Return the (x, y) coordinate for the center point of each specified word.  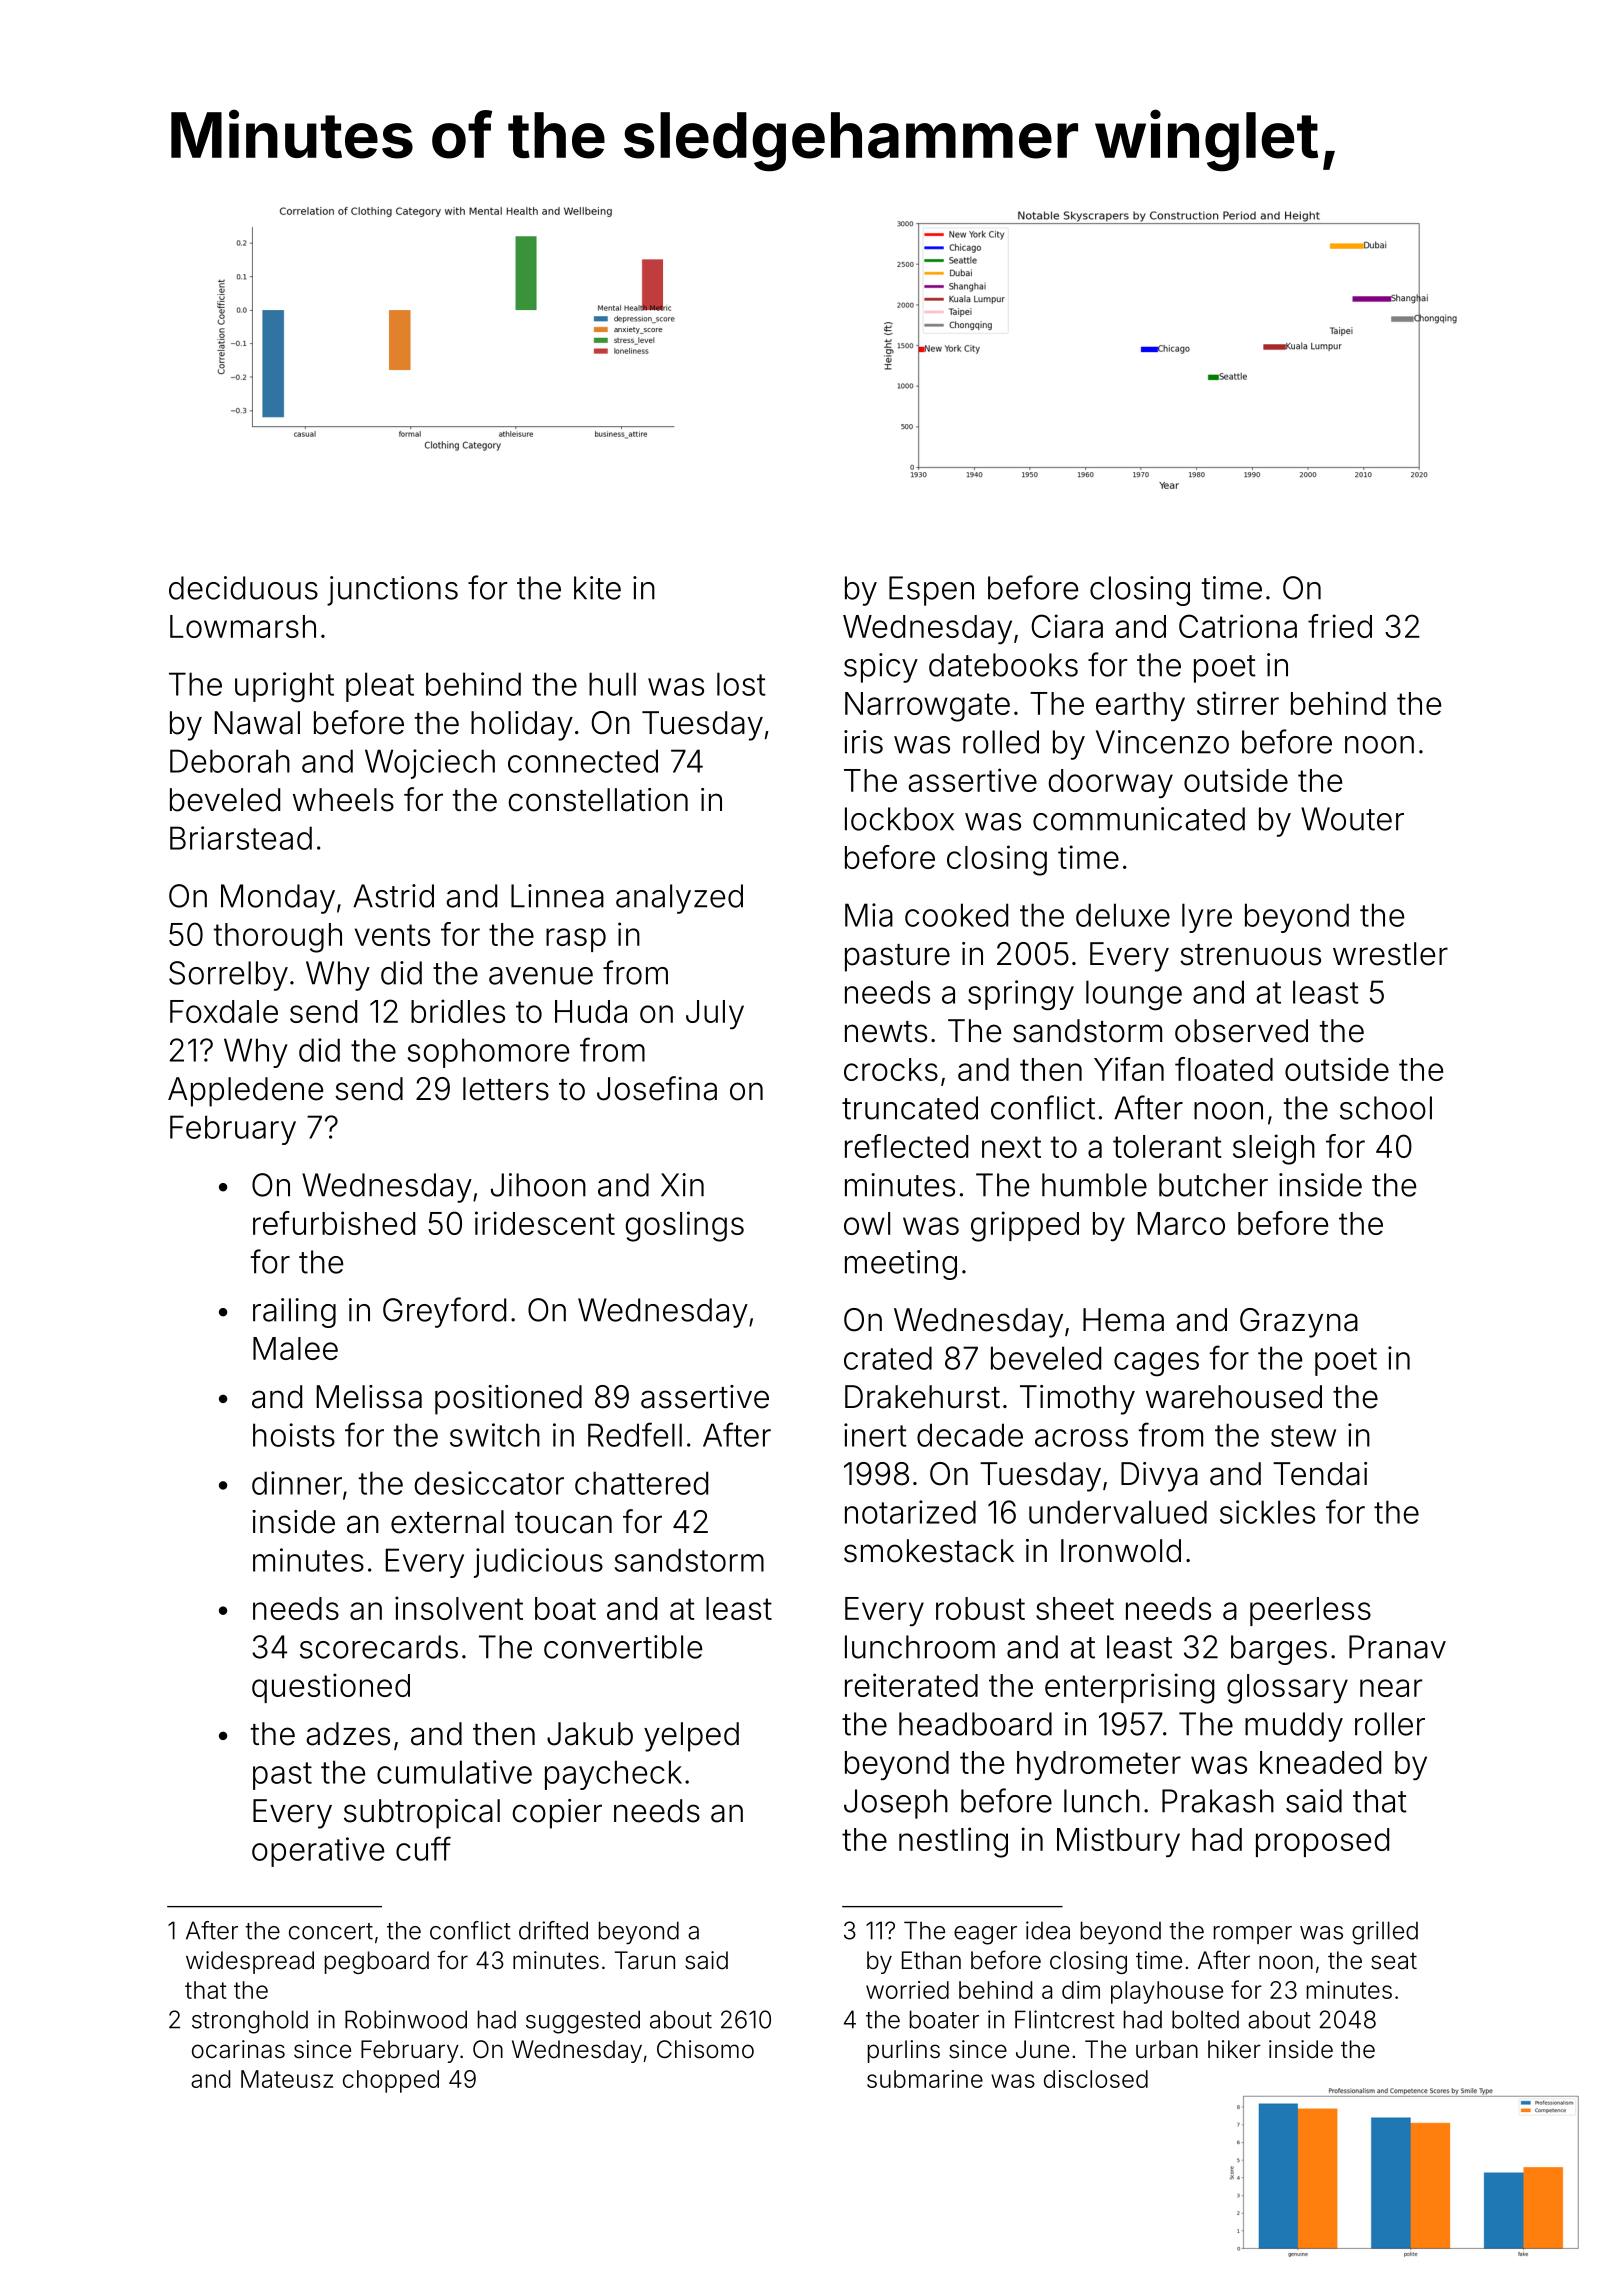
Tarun (645, 1960)
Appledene (245, 1092)
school (1386, 1108)
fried (1340, 626)
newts (886, 1032)
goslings (684, 1226)
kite (597, 588)
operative (318, 1852)
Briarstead (241, 838)
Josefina (657, 1088)
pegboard (377, 1962)
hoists (294, 1435)
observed (1241, 1031)
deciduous (243, 588)
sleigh (1274, 1149)
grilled (1385, 1933)
